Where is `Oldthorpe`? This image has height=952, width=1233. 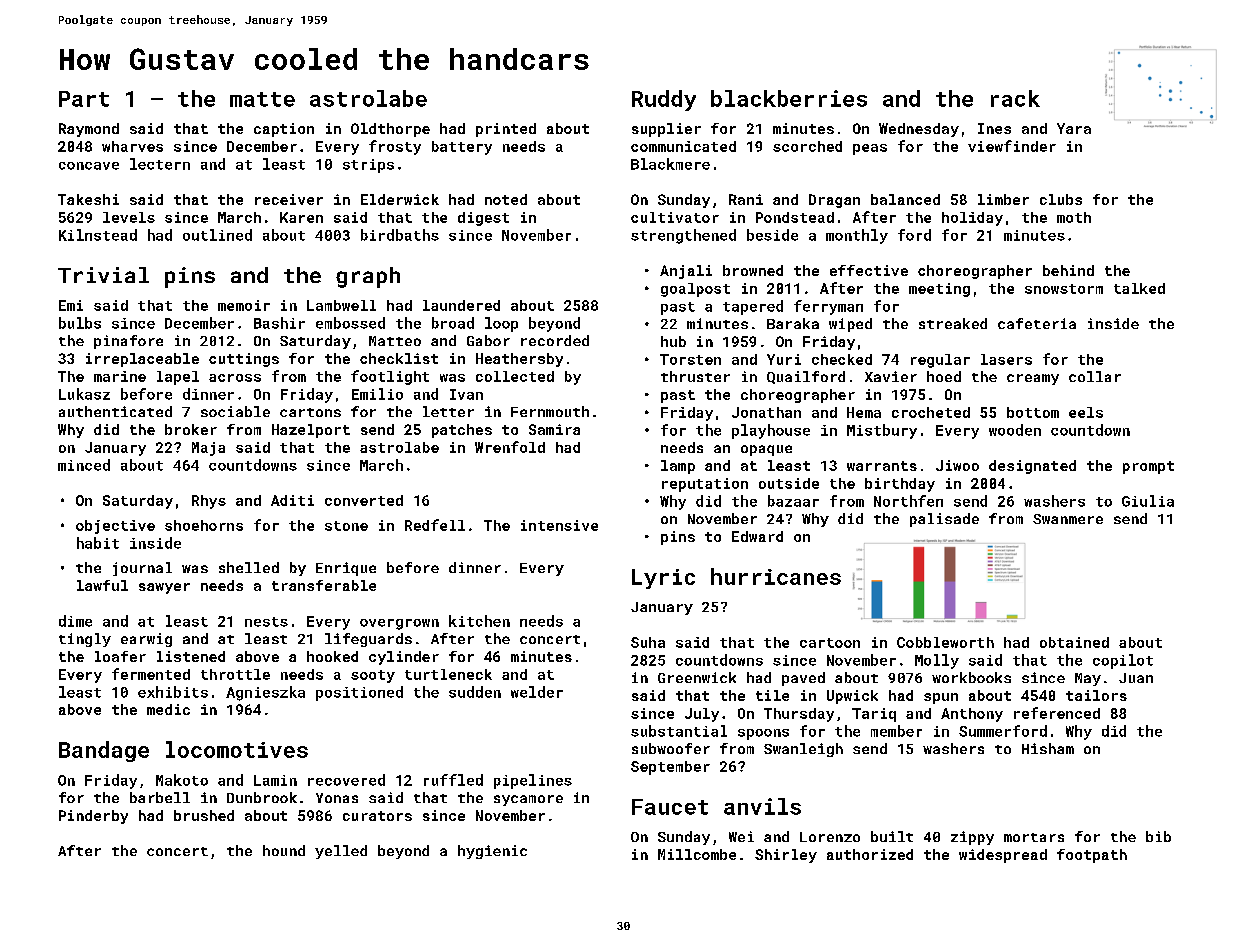 Oldthorpe is located at coordinates (390, 130).
